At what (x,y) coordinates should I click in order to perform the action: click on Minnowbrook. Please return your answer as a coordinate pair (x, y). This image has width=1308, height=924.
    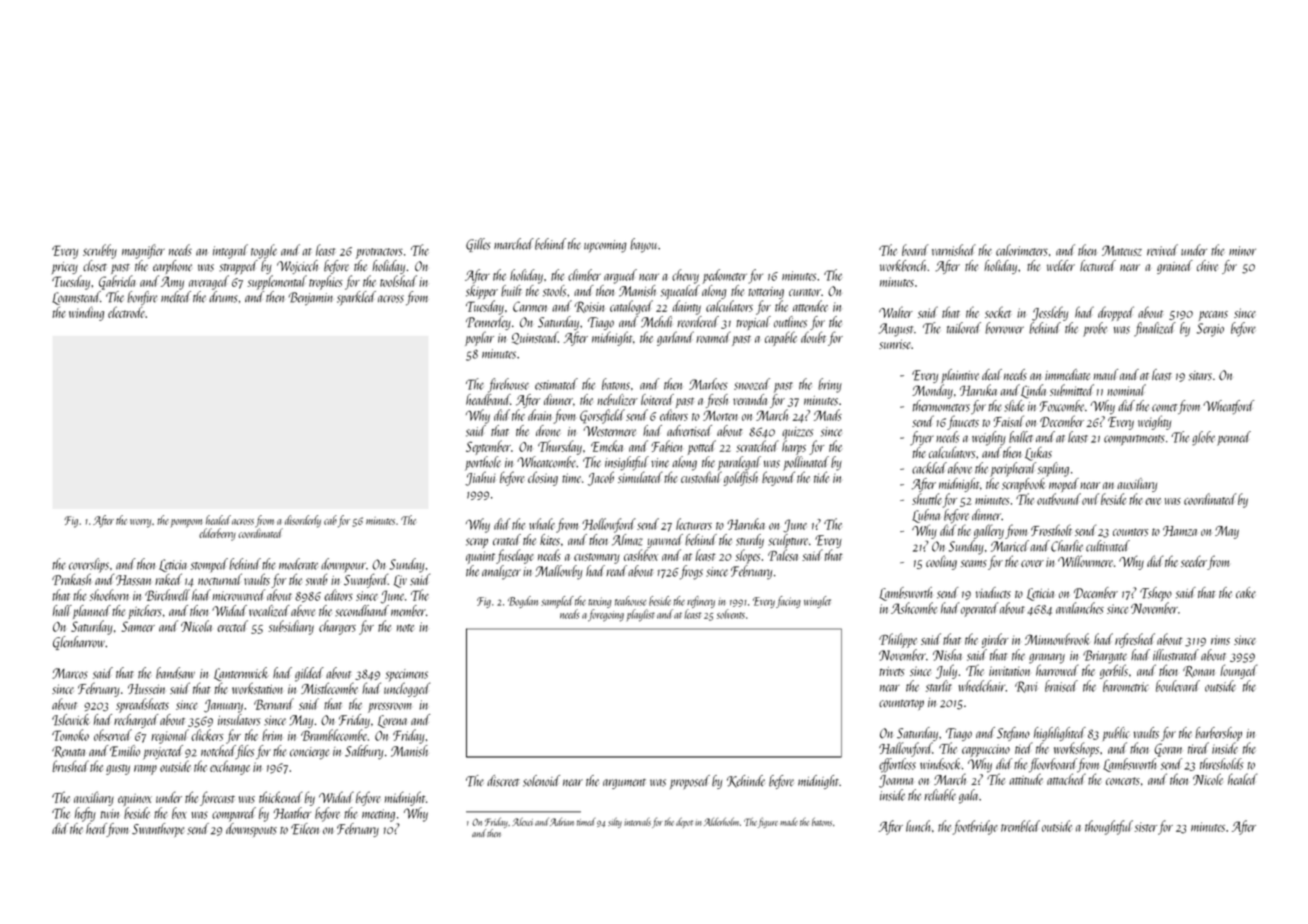
    Looking at the image, I should click on (1057, 639).
